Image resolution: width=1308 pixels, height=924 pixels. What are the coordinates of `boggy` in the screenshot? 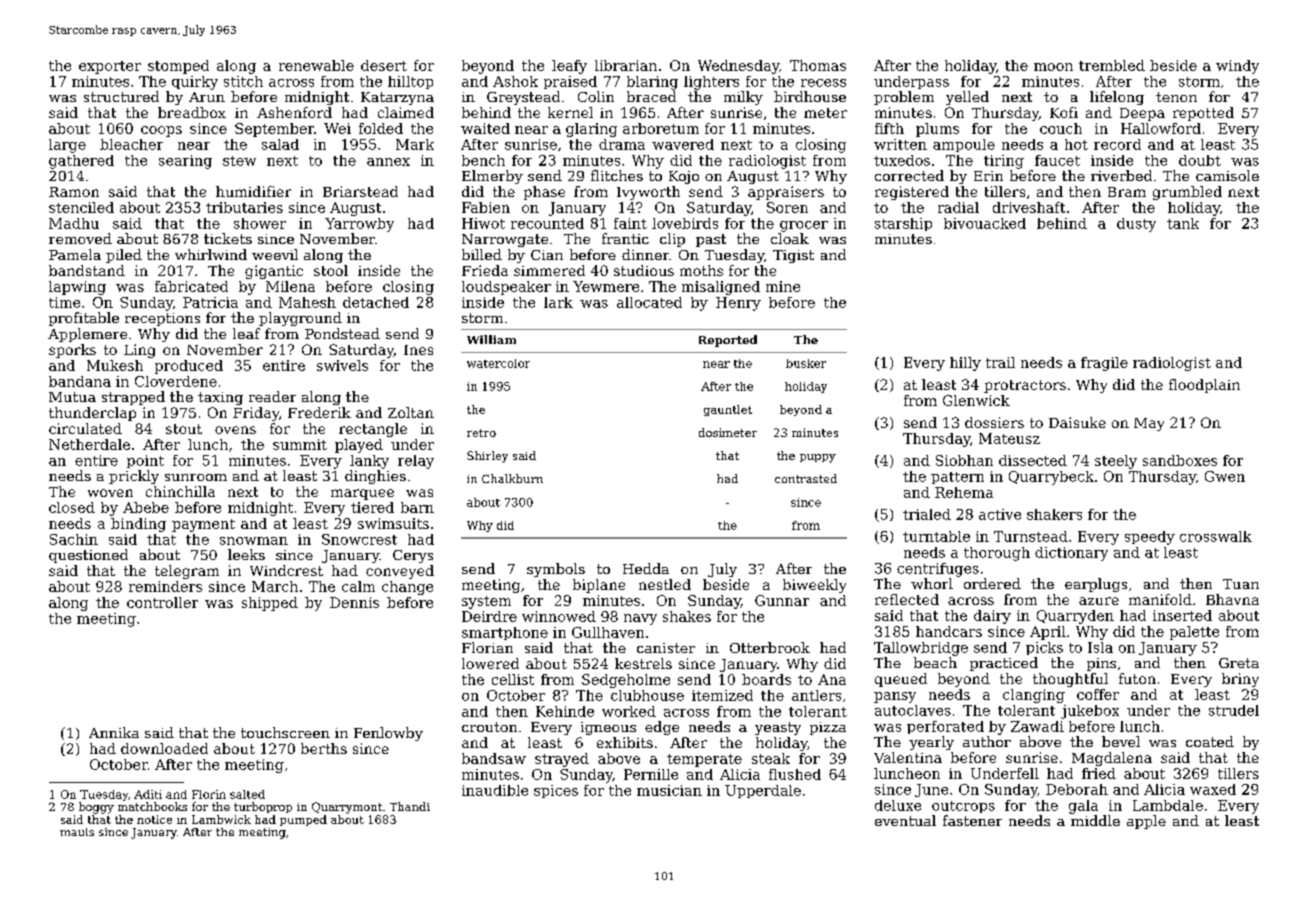 It's located at (96, 808).
